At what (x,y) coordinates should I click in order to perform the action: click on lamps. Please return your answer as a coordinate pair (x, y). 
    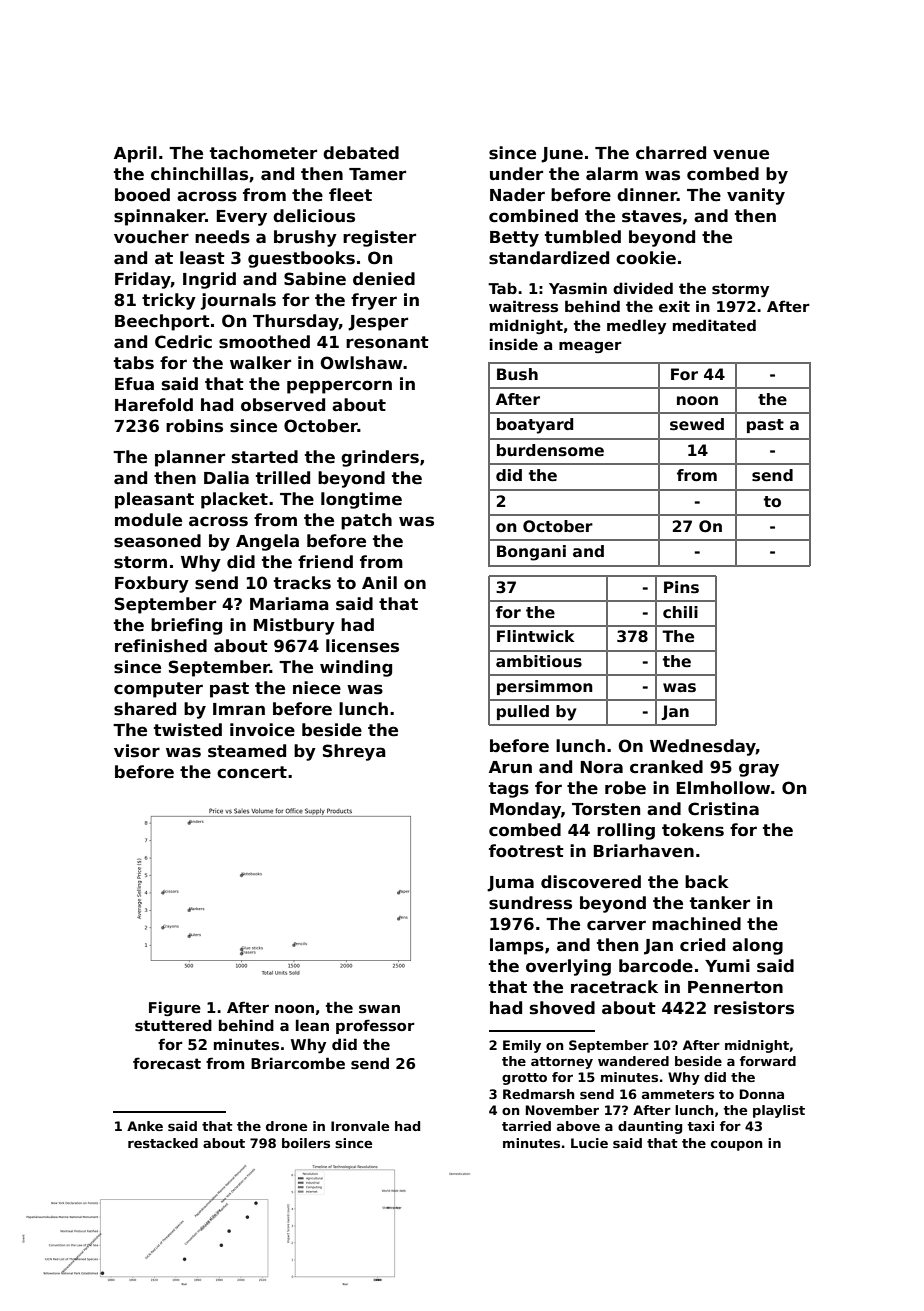
    Looking at the image, I should click on (517, 946).
